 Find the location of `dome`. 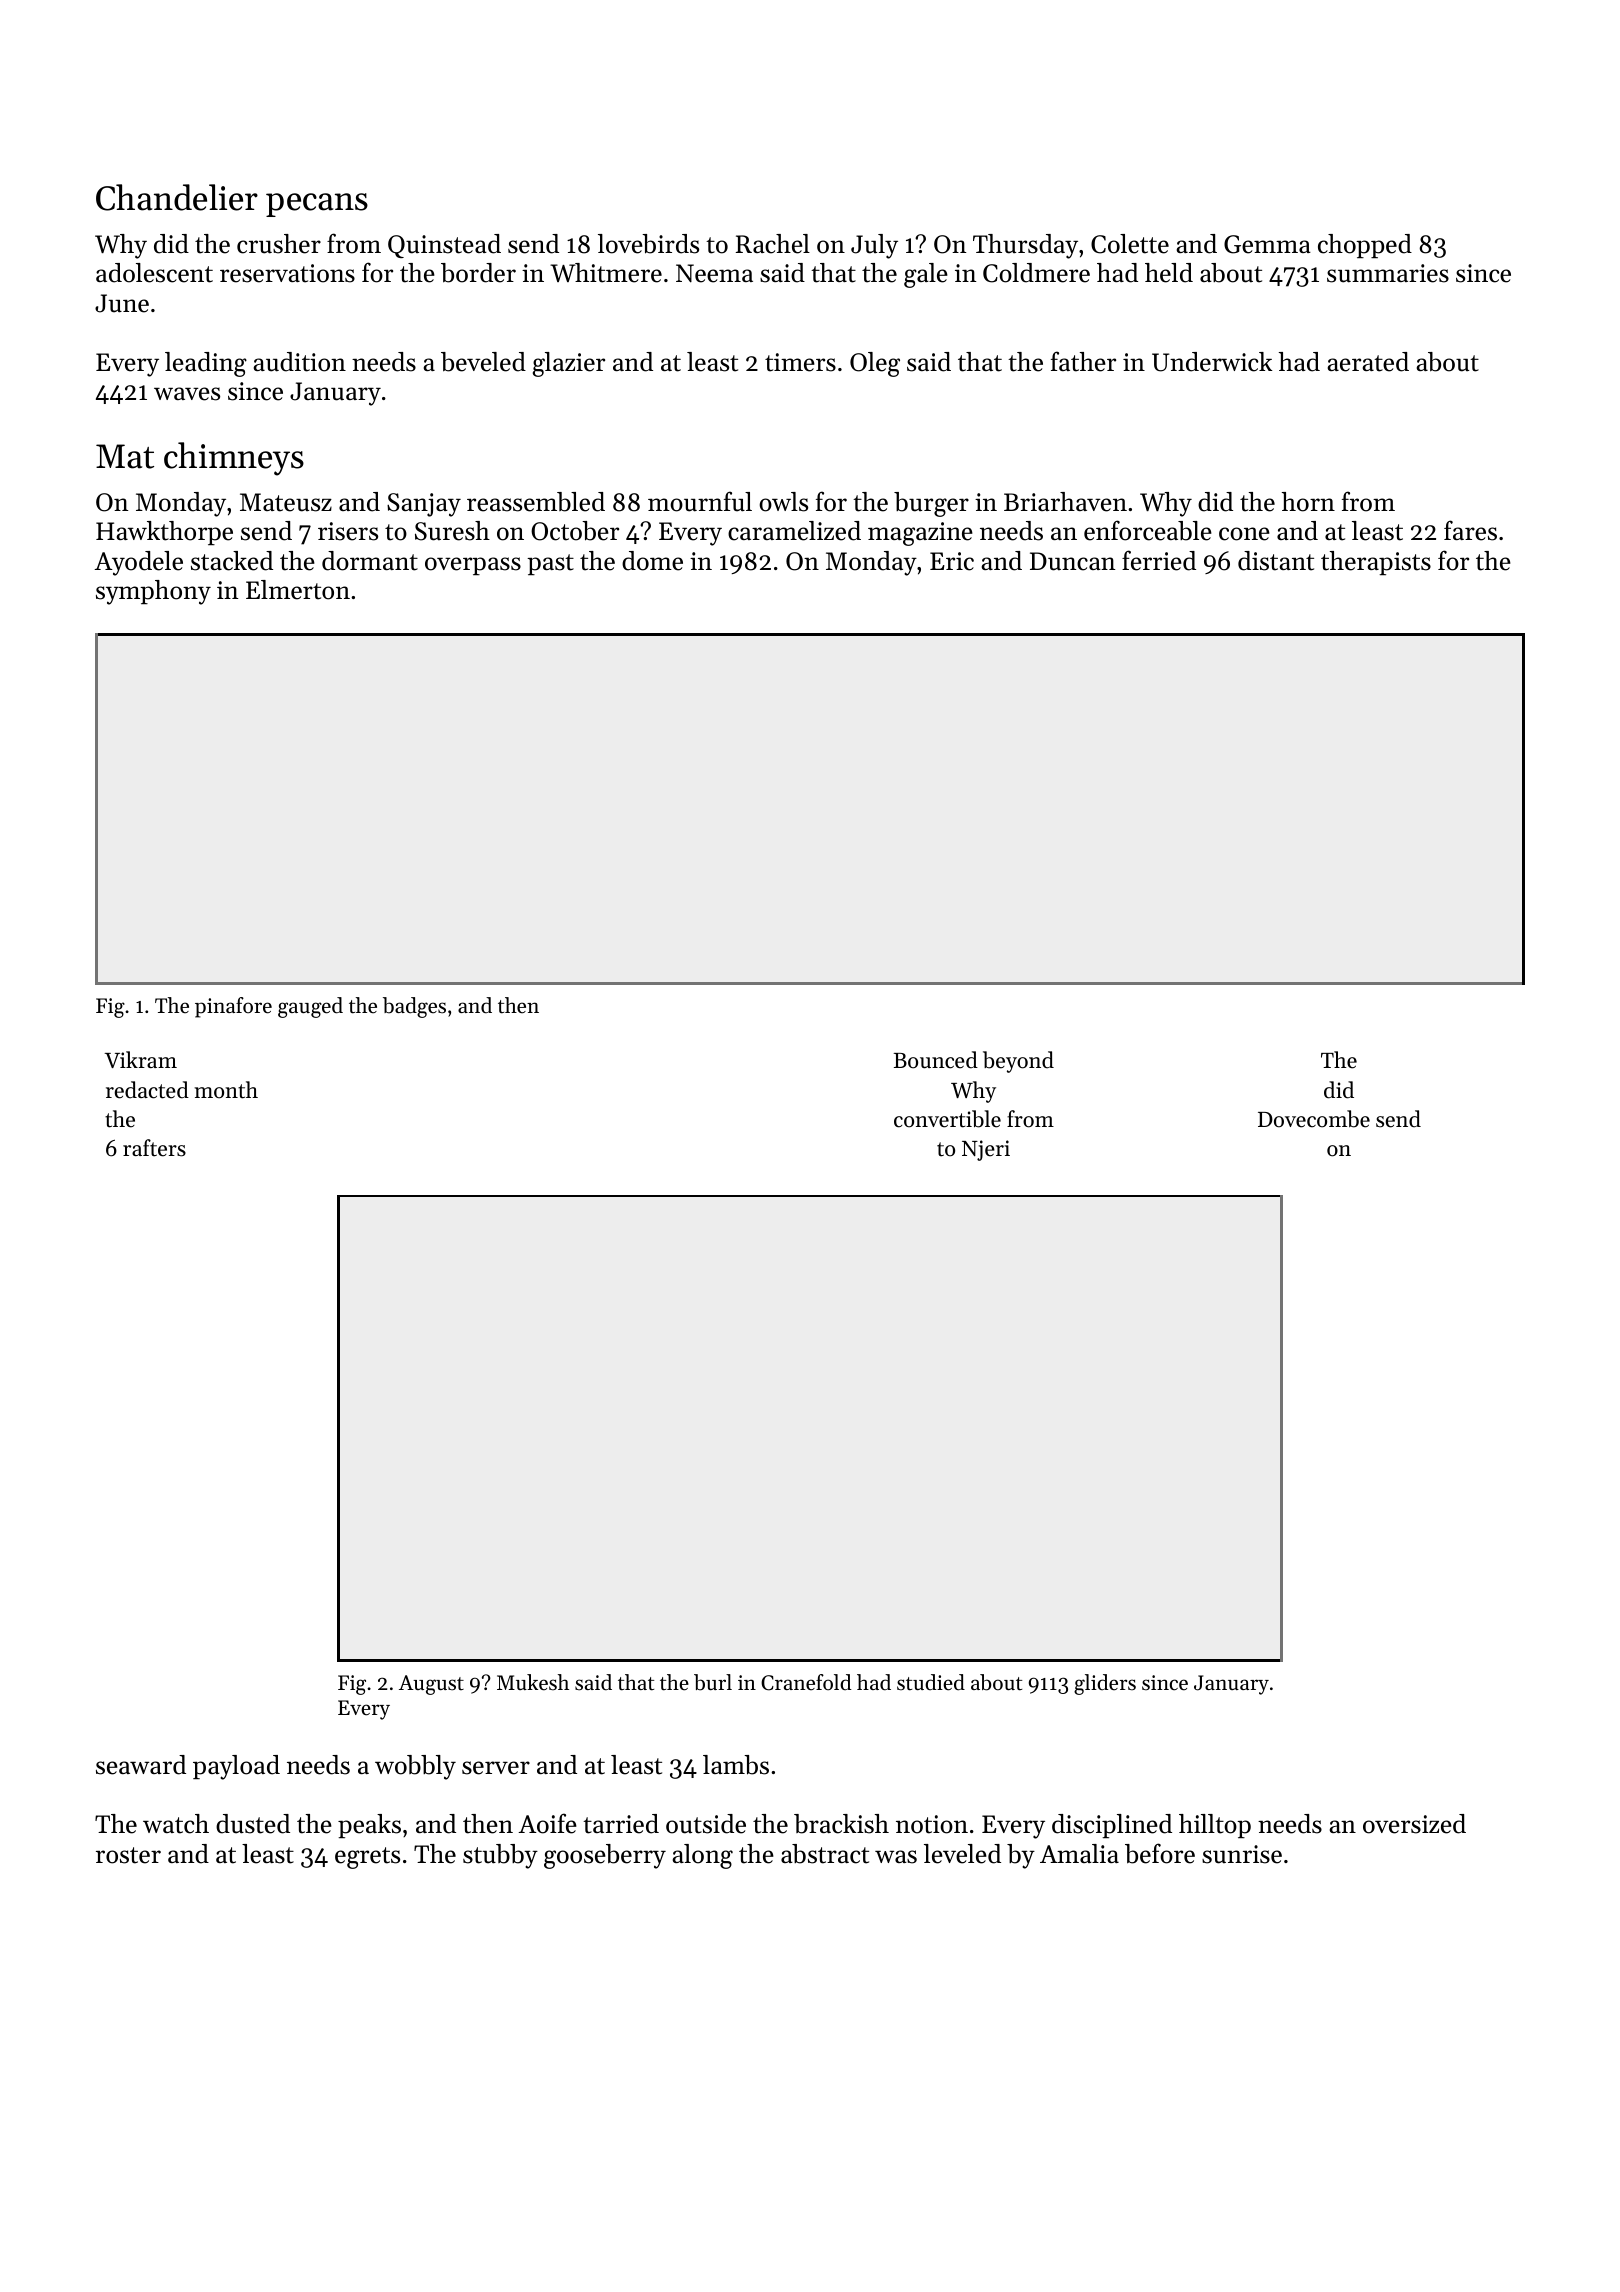

dome is located at coordinates (652, 561).
